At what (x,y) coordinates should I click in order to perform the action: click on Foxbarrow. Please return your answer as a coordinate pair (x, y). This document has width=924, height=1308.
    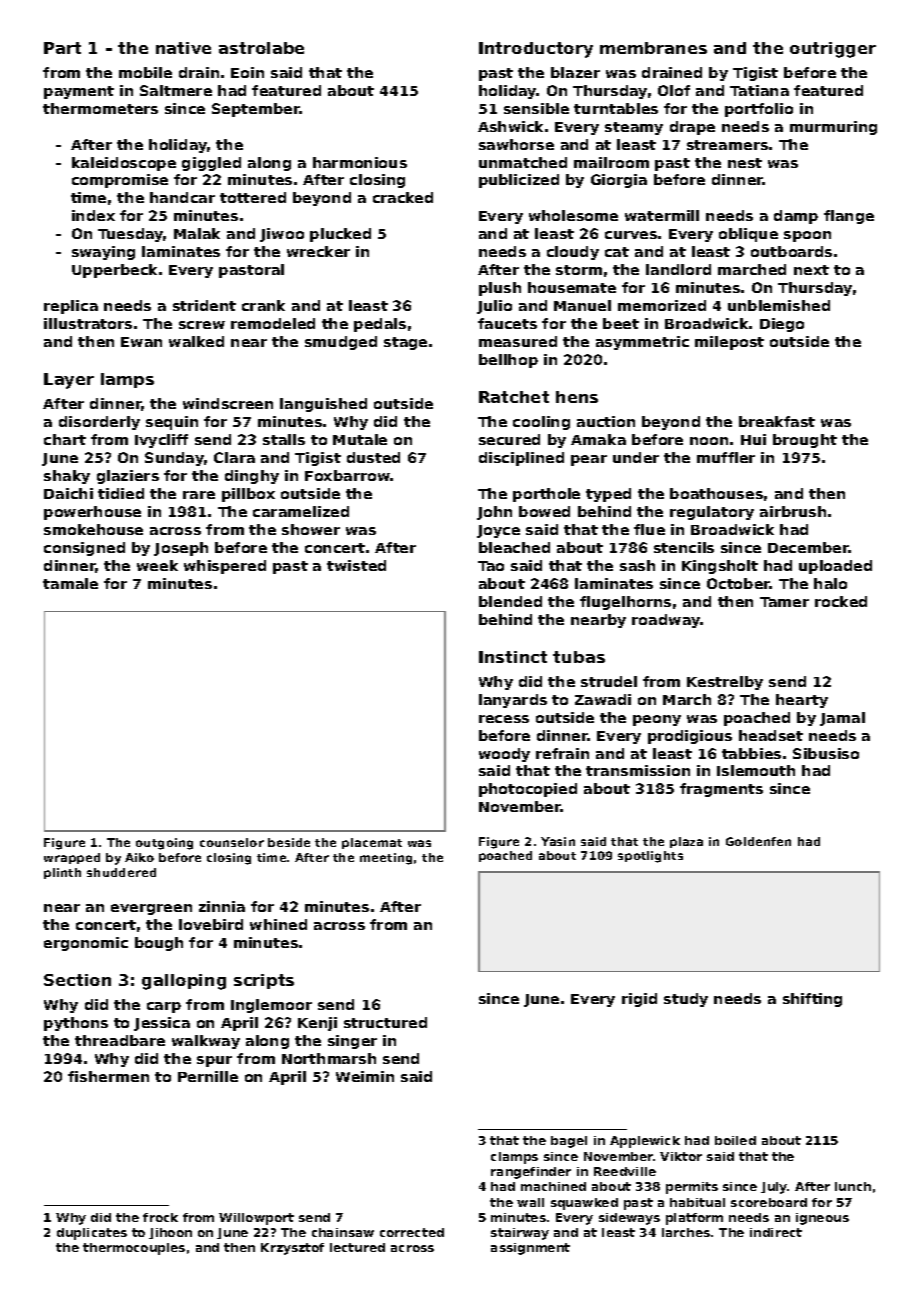
    Looking at the image, I should click on (348, 475).
